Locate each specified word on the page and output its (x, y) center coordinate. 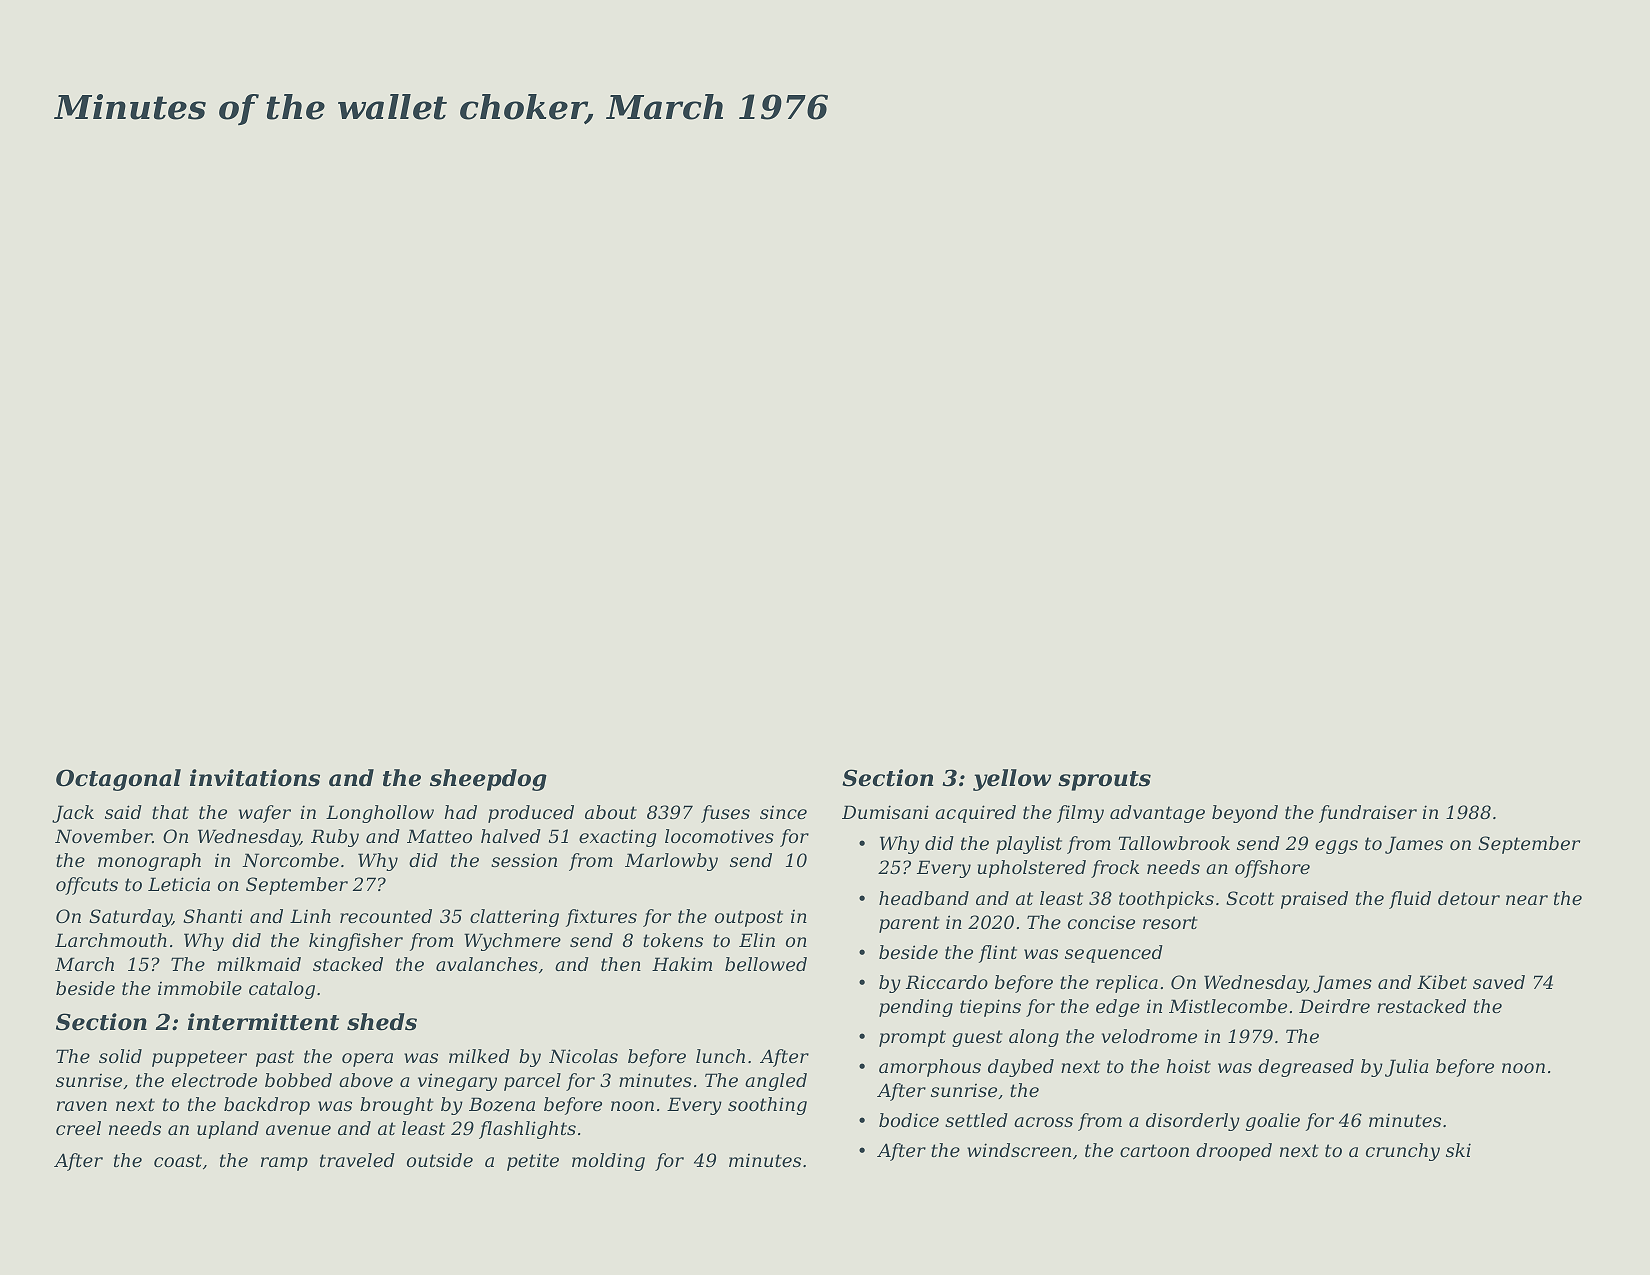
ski (1458, 1150)
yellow (1012, 780)
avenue (298, 1130)
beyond (1245, 814)
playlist (1029, 845)
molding (608, 1162)
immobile (200, 988)
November (103, 836)
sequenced (1114, 954)
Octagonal (118, 780)
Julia (1406, 1068)
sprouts (1104, 781)
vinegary (457, 1082)
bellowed (766, 964)
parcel (532, 1082)
